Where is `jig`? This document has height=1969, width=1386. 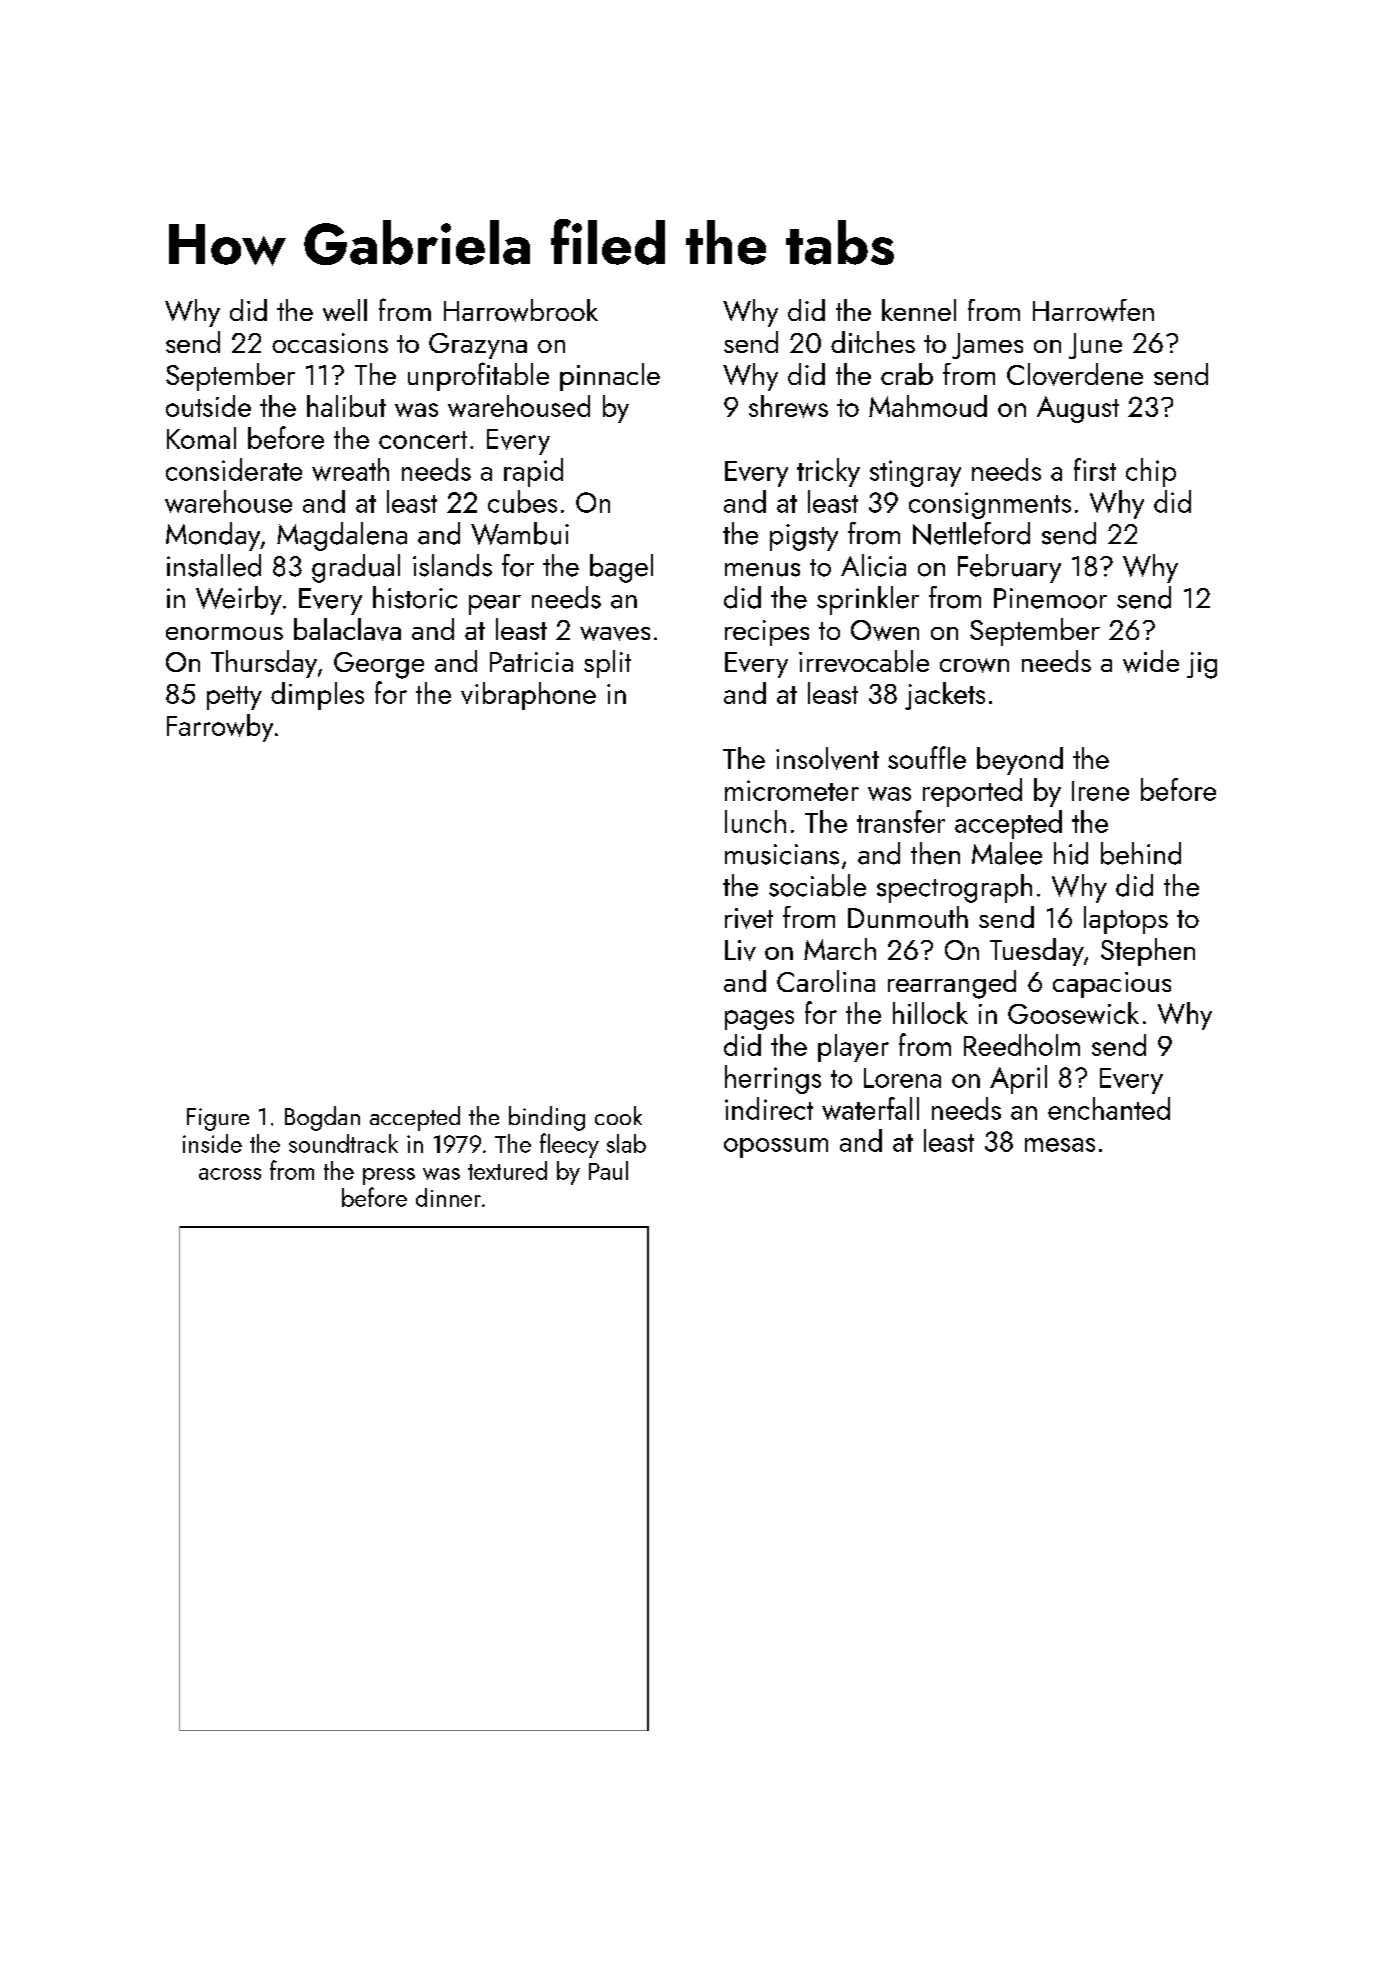 jig is located at coordinates (1202, 665).
